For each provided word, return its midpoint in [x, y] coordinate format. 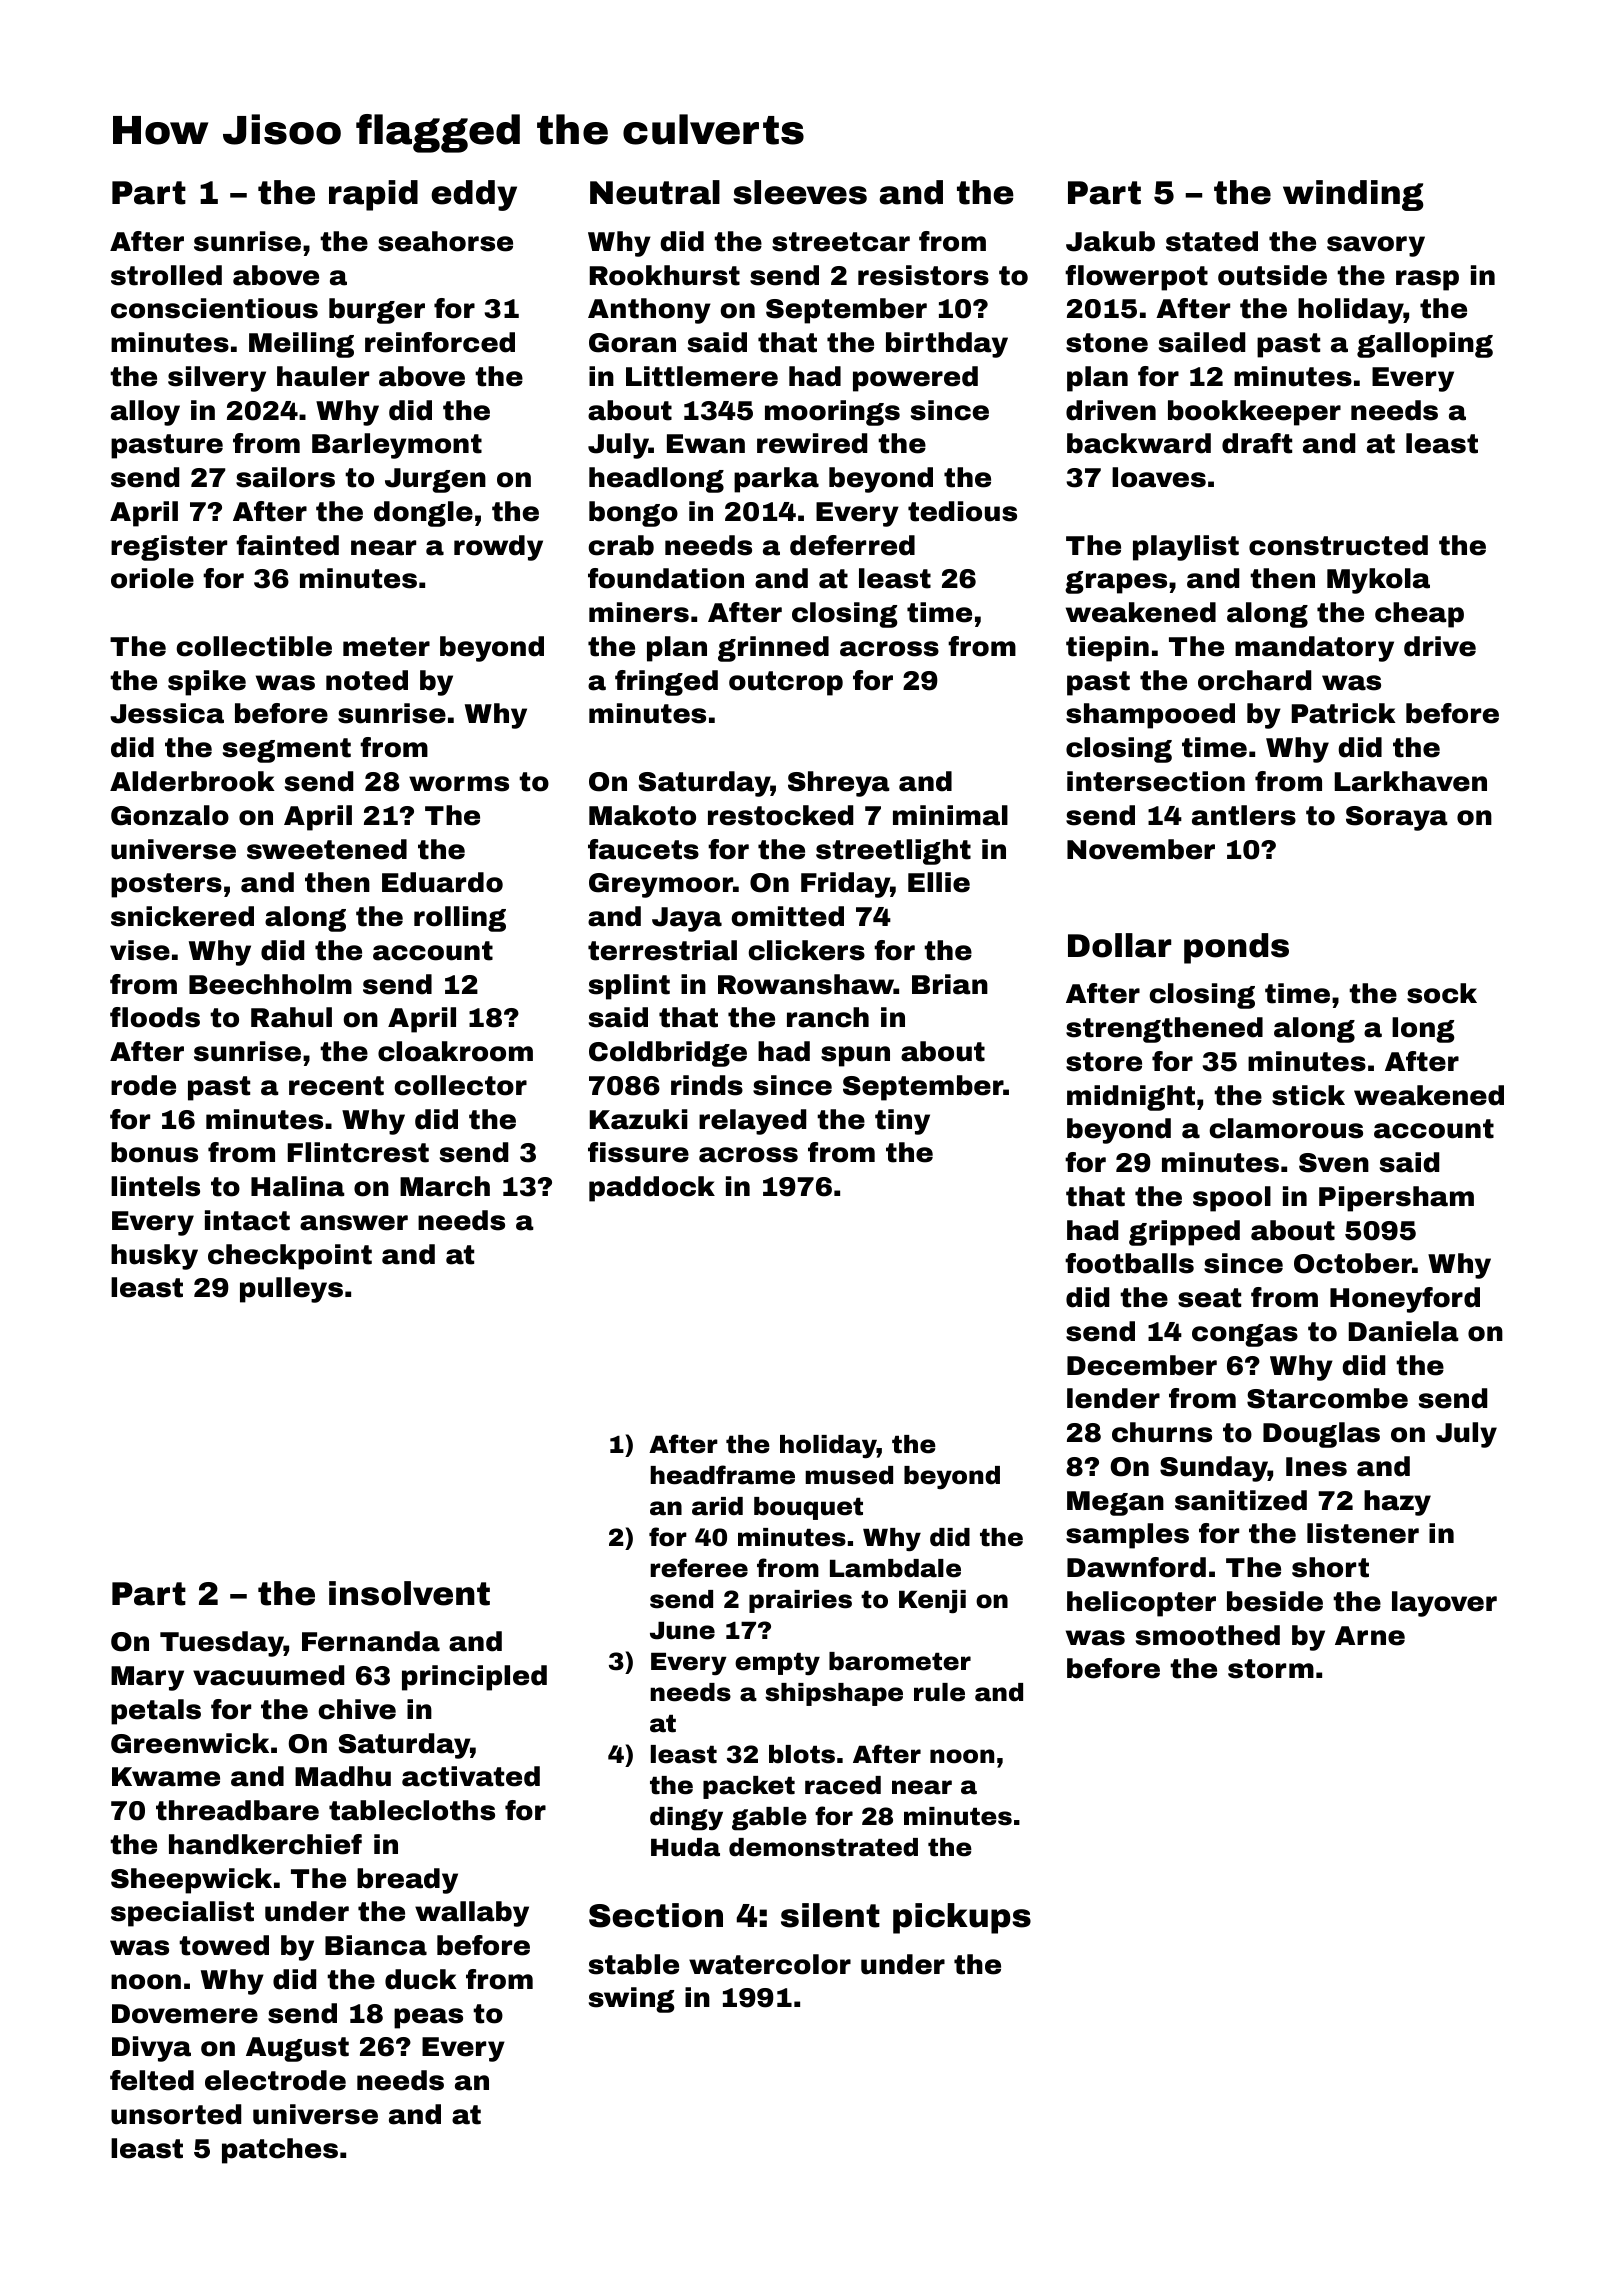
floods [155, 1017]
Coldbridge [668, 1054]
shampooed [1150, 716]
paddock [652, 1189]
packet [749, 1787]
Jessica [167, 713]
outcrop [786, 683]
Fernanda [371, 1641]
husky [154, 1257]
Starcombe [1327, 1398]
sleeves [800, 192]
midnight [1131, 1098]
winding [1353, 195]
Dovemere [185, 2014]
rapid [373, 195]
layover [1444, 1604]
